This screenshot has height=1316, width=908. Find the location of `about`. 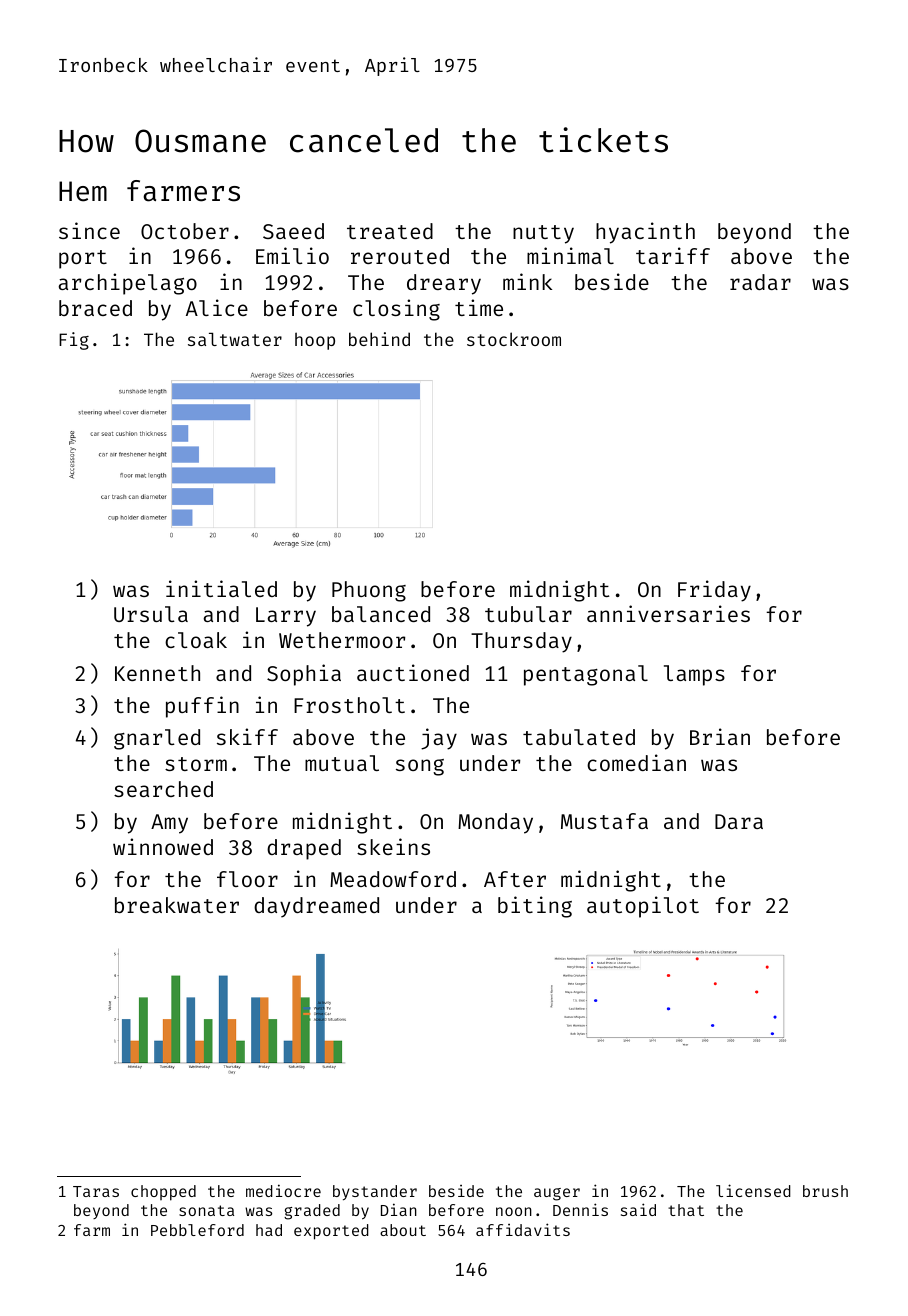

about is located at coordinates (403, 1230).
